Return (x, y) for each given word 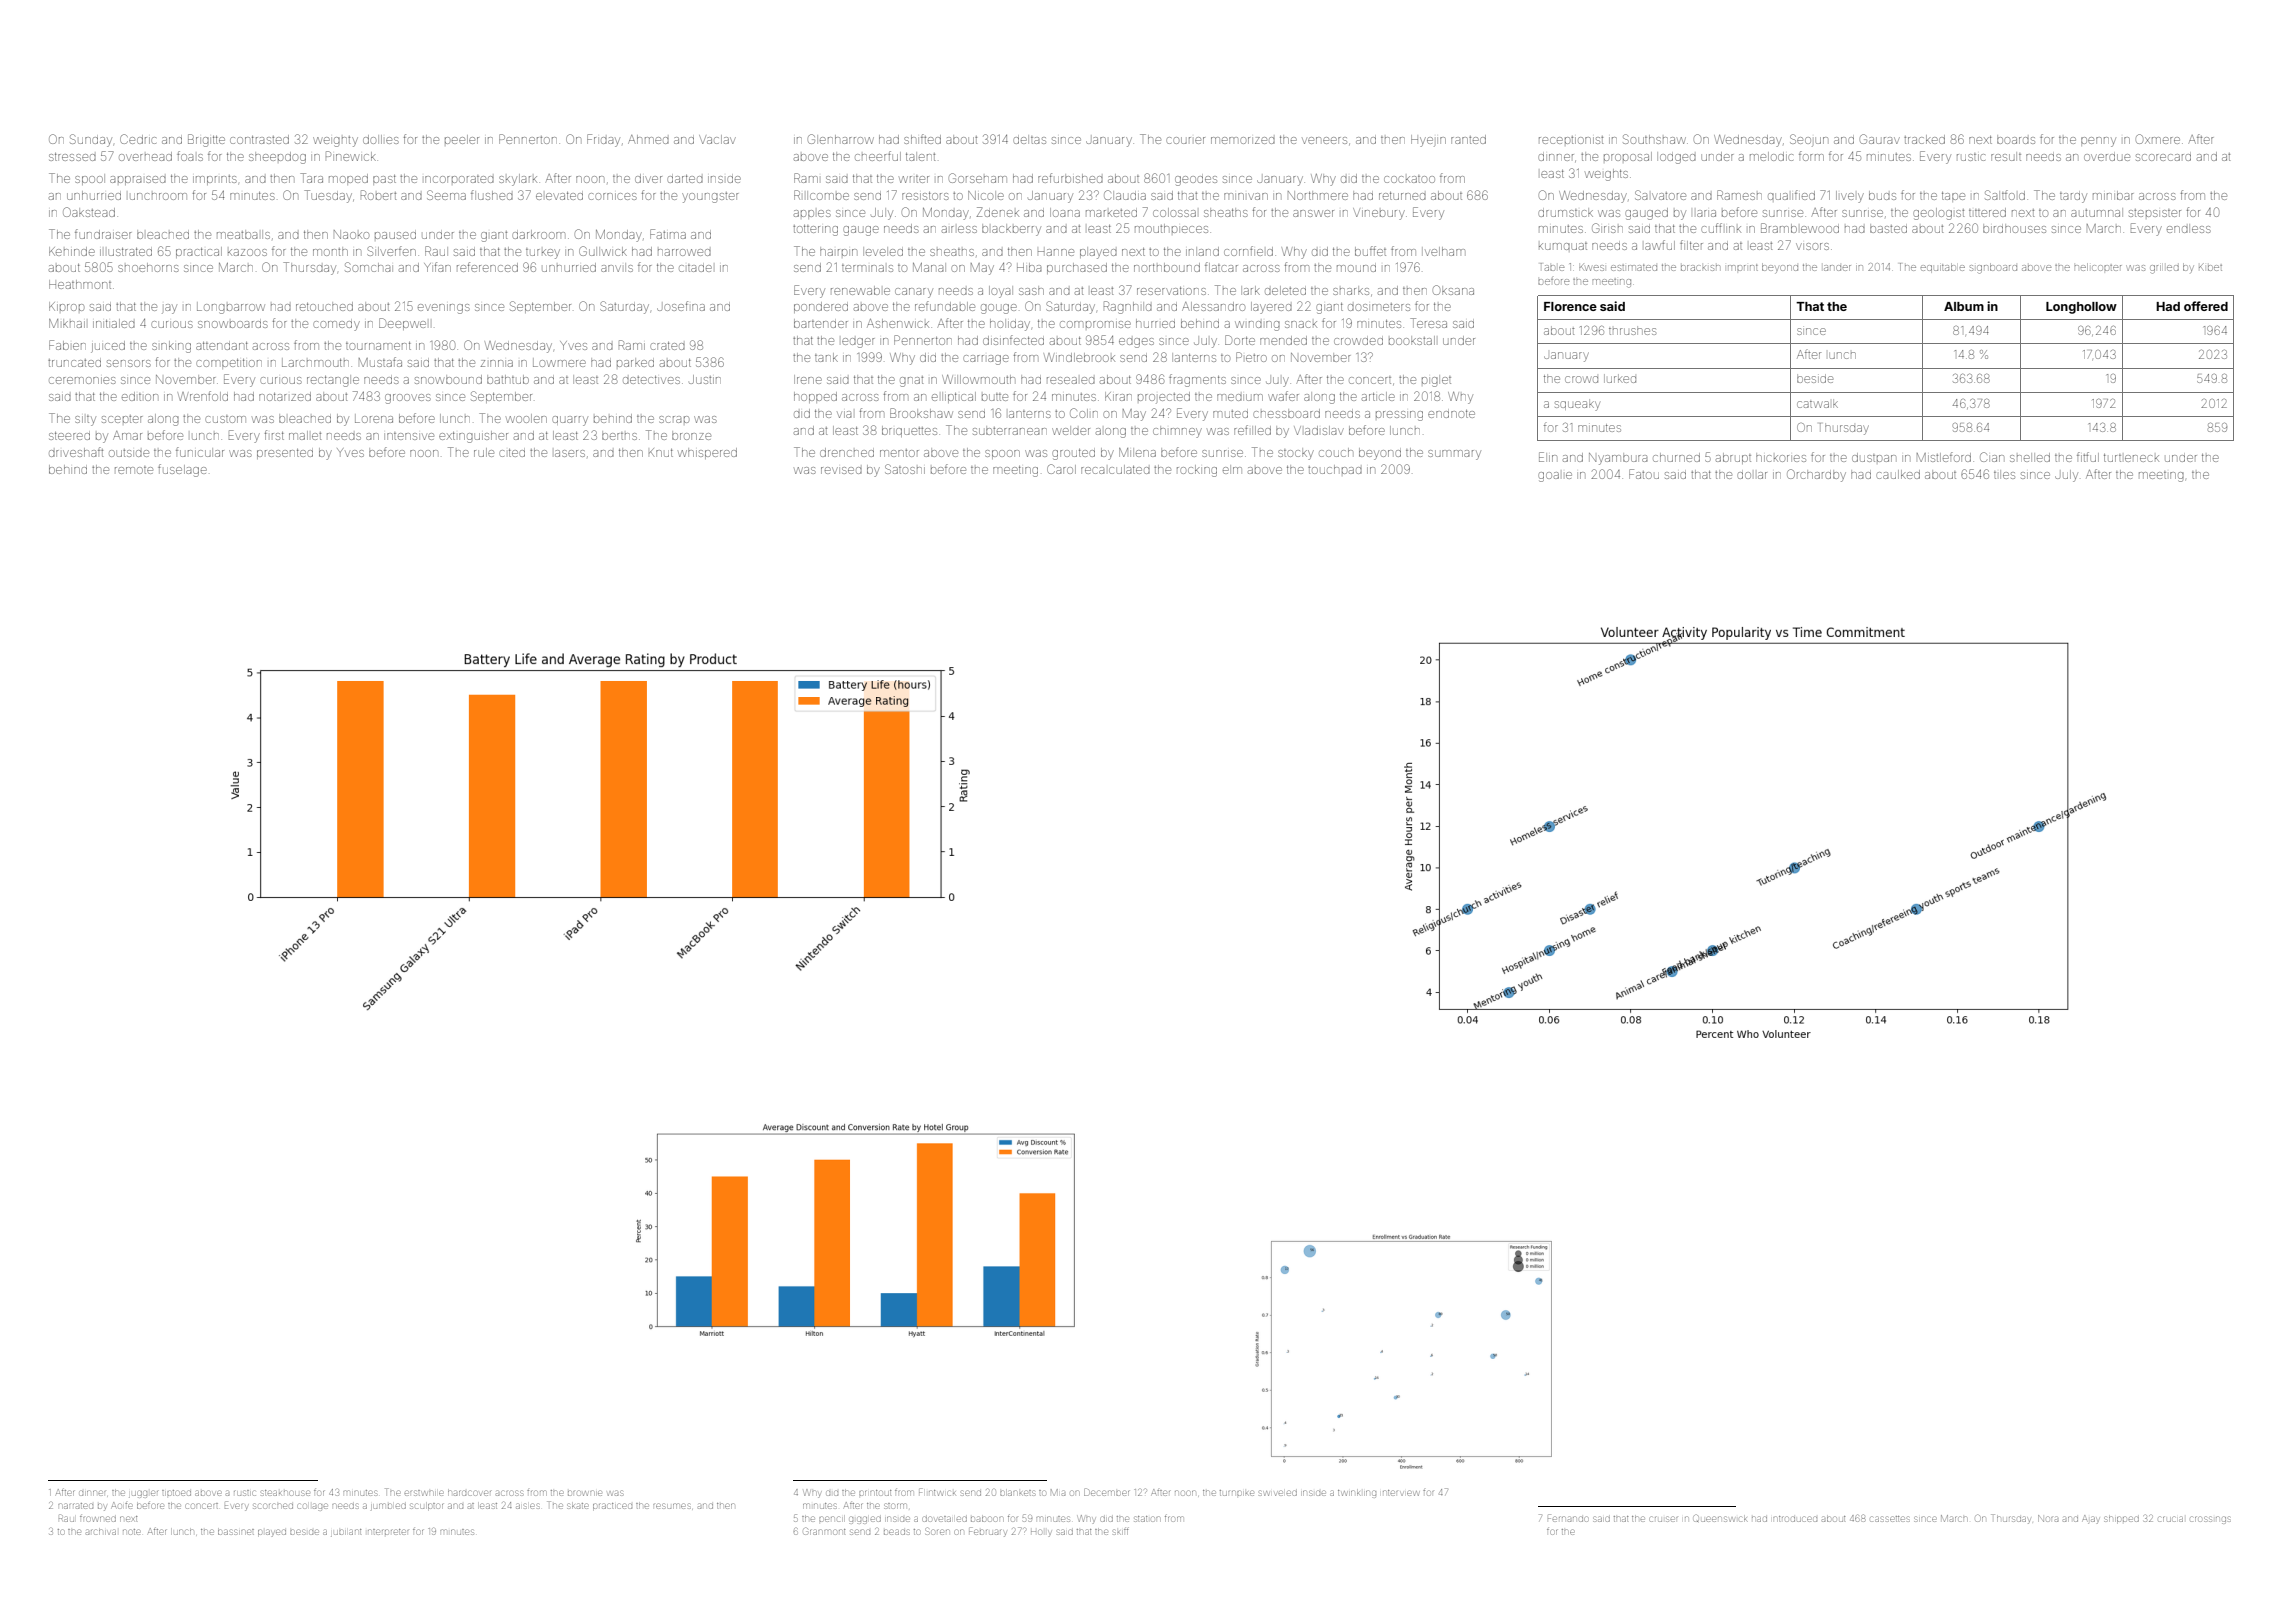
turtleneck (2131, 458)
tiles (2004, 474)
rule (484, 452)
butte (995, 397)
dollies (381, 139)
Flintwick (937, 1492)
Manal (929, 267)
